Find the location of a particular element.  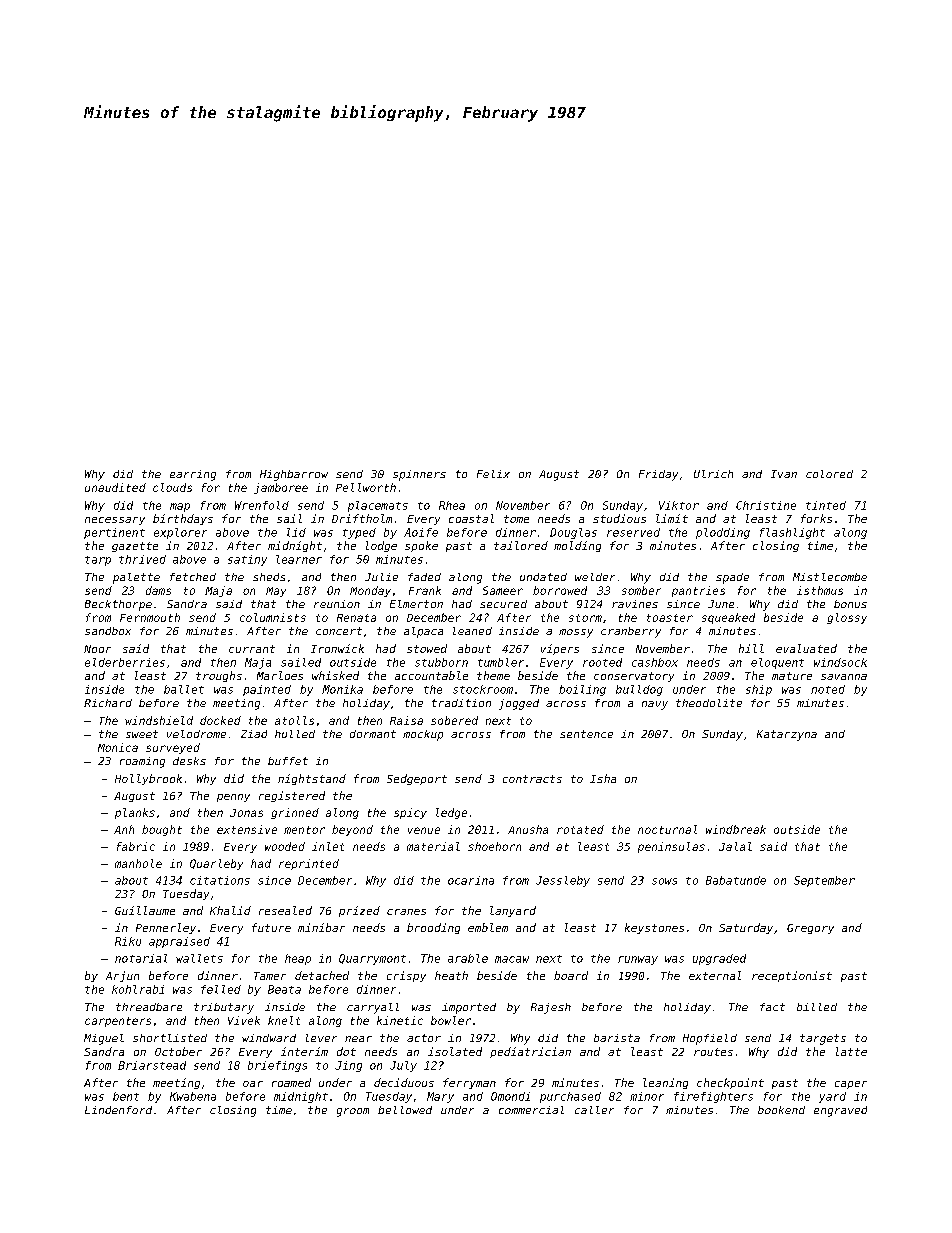

Gregory is located at coordinates (810, 929).
